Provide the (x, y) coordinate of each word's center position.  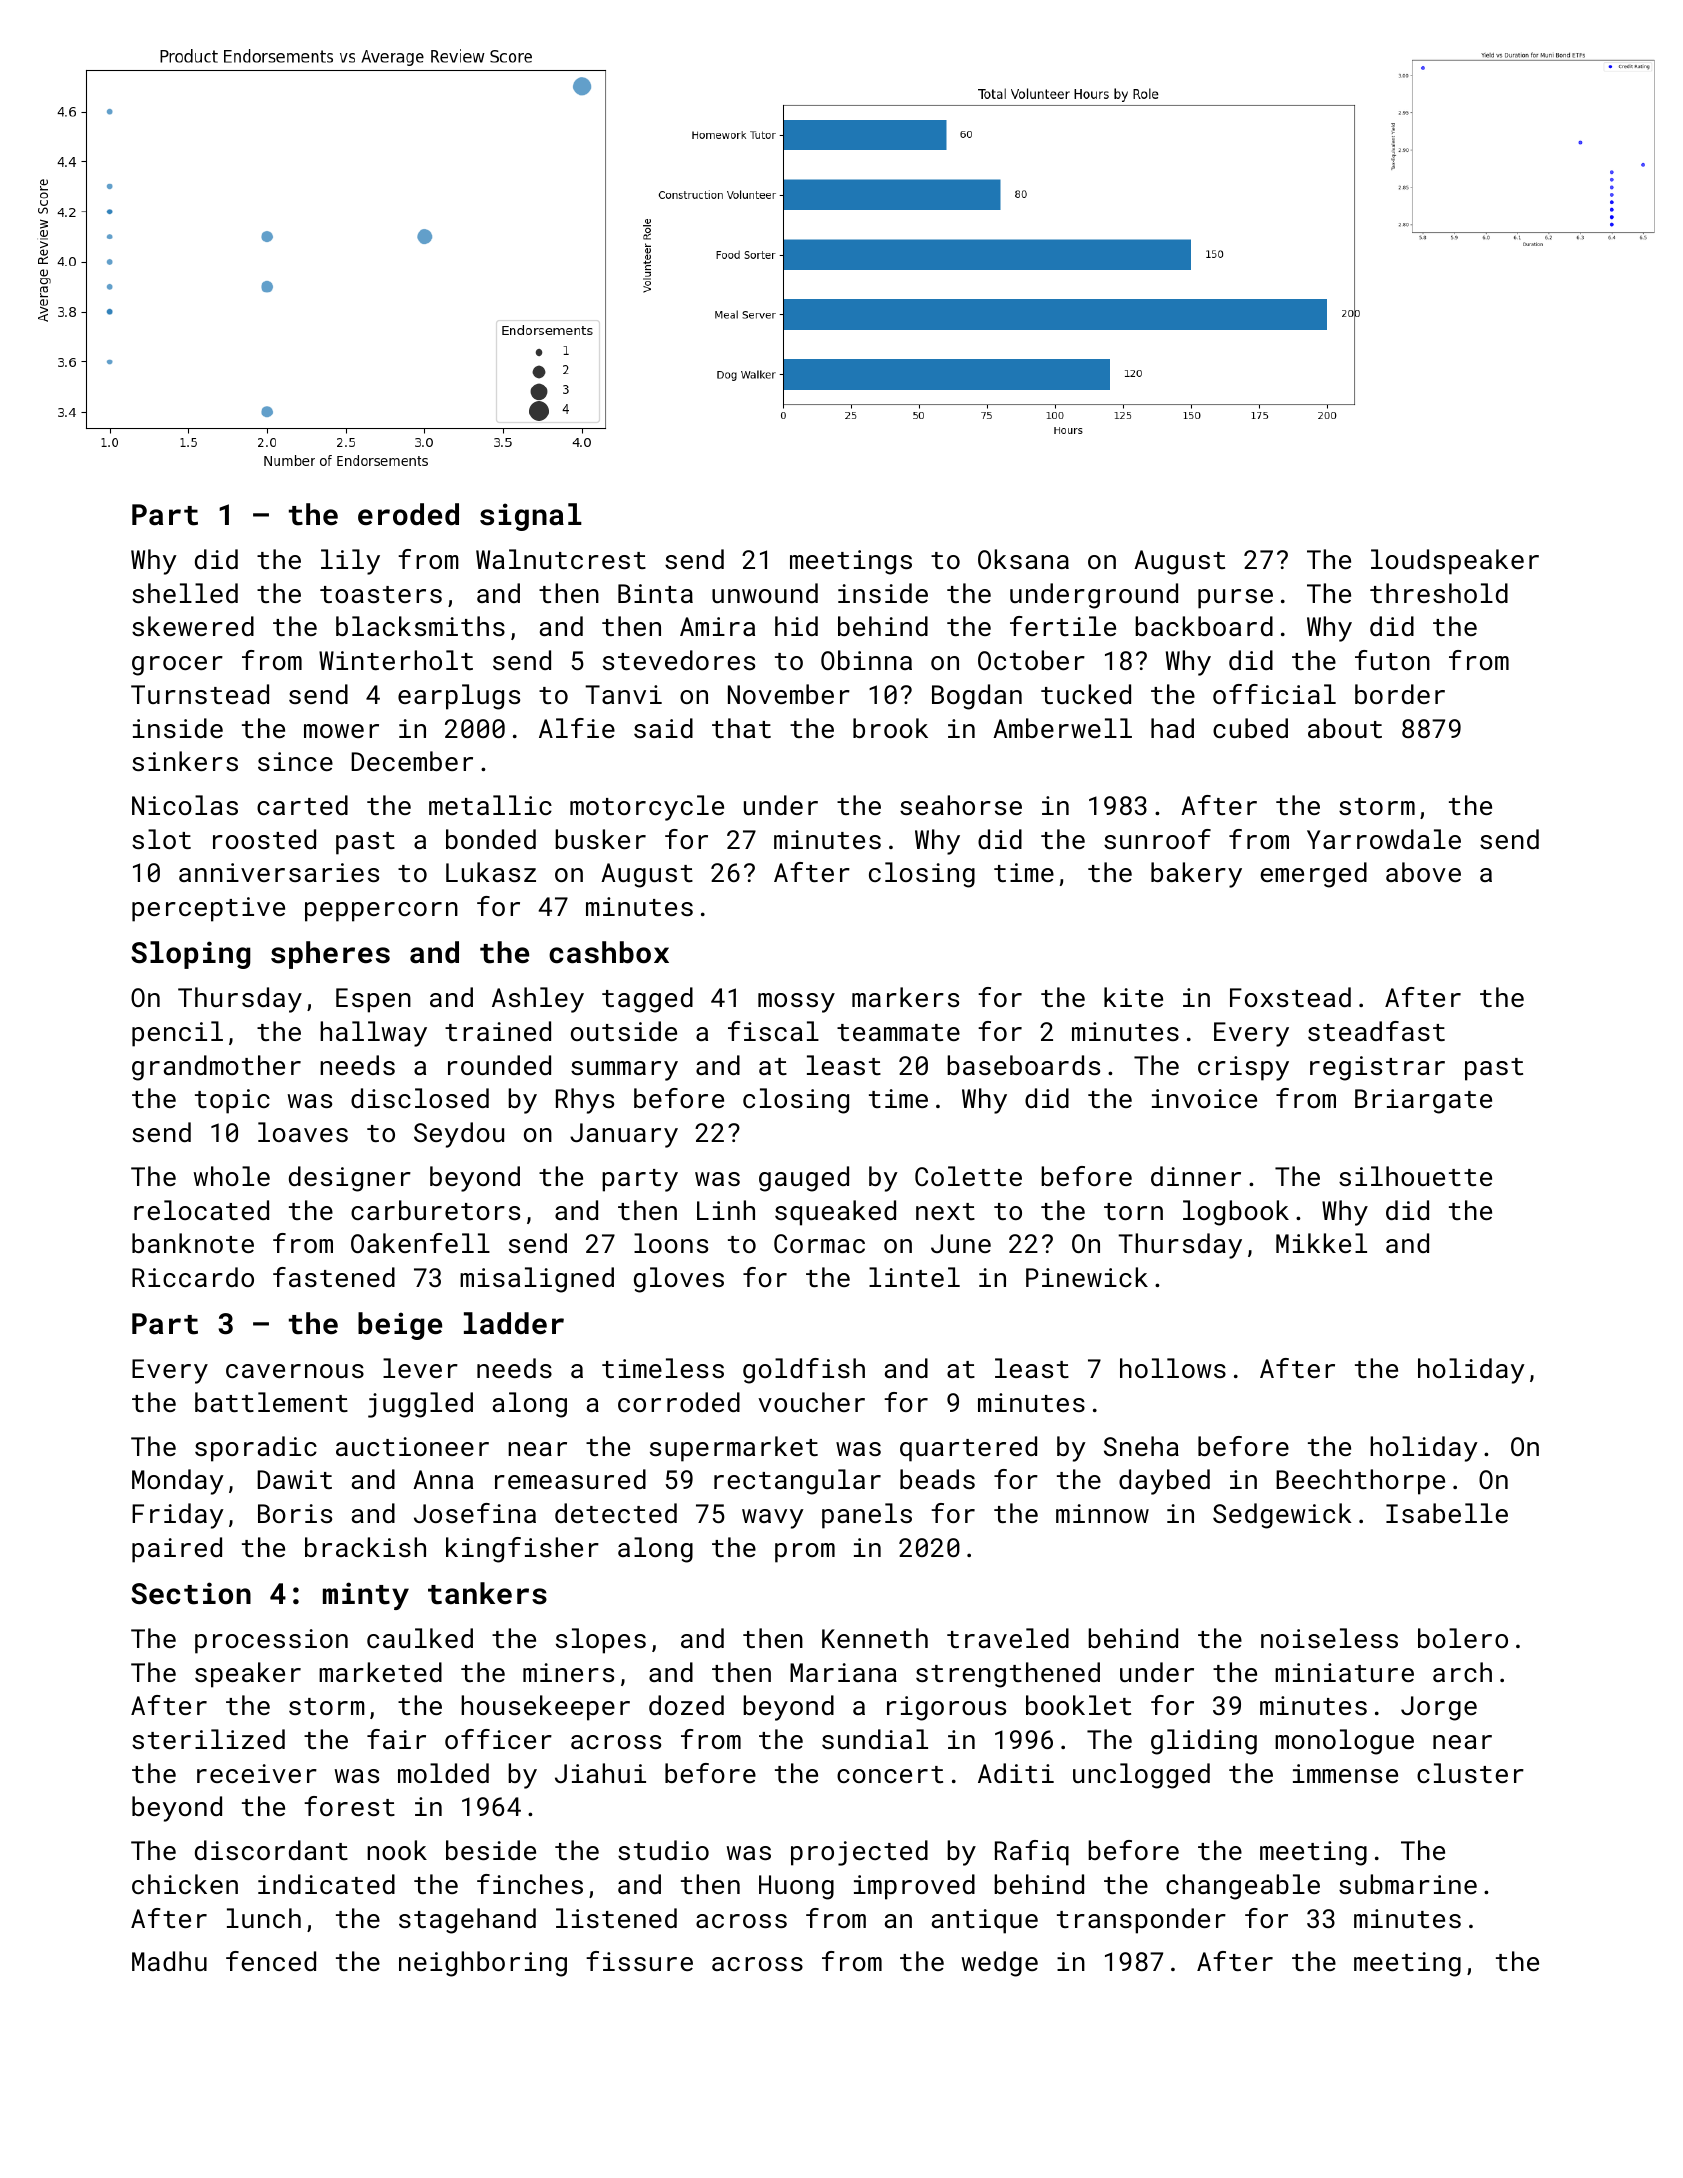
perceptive (208, 909)
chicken (185, 1884)
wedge (1000, 1964)
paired (177, 1550)
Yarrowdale (1384, 839)
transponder (1141, 1921)
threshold (1439, 593)
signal (531, 517)
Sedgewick (1282, 1516)
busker (600, 839)
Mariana (843, 1672)
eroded (408, 514)
